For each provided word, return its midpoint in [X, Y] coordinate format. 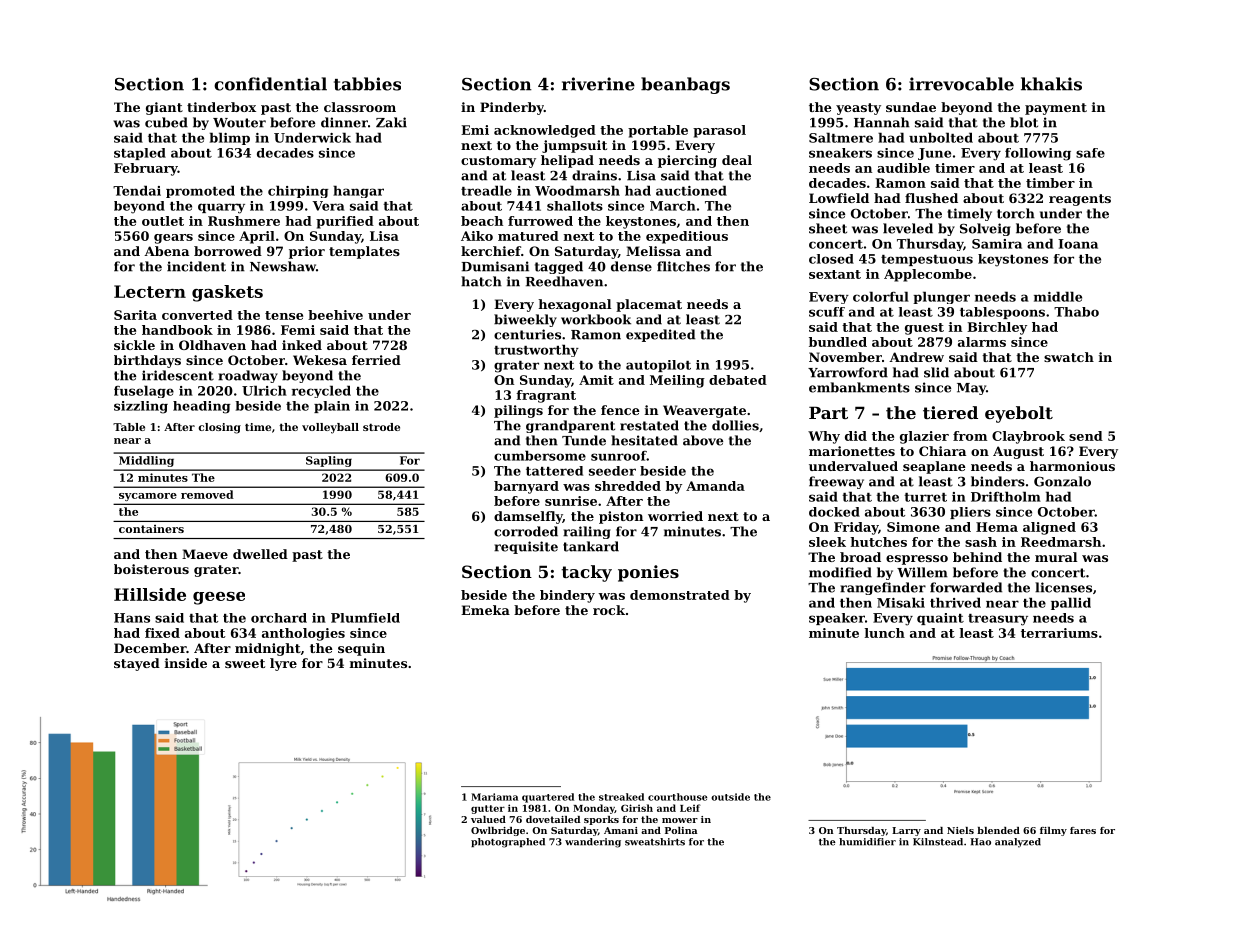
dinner [344, 122]
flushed [931, 198]
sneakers [840, 153]
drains [594, 175]
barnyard [526, 487]
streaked [621, 797]
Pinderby [512, 108]
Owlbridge [498, 831]
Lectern [150, 291]
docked [834, 512]
